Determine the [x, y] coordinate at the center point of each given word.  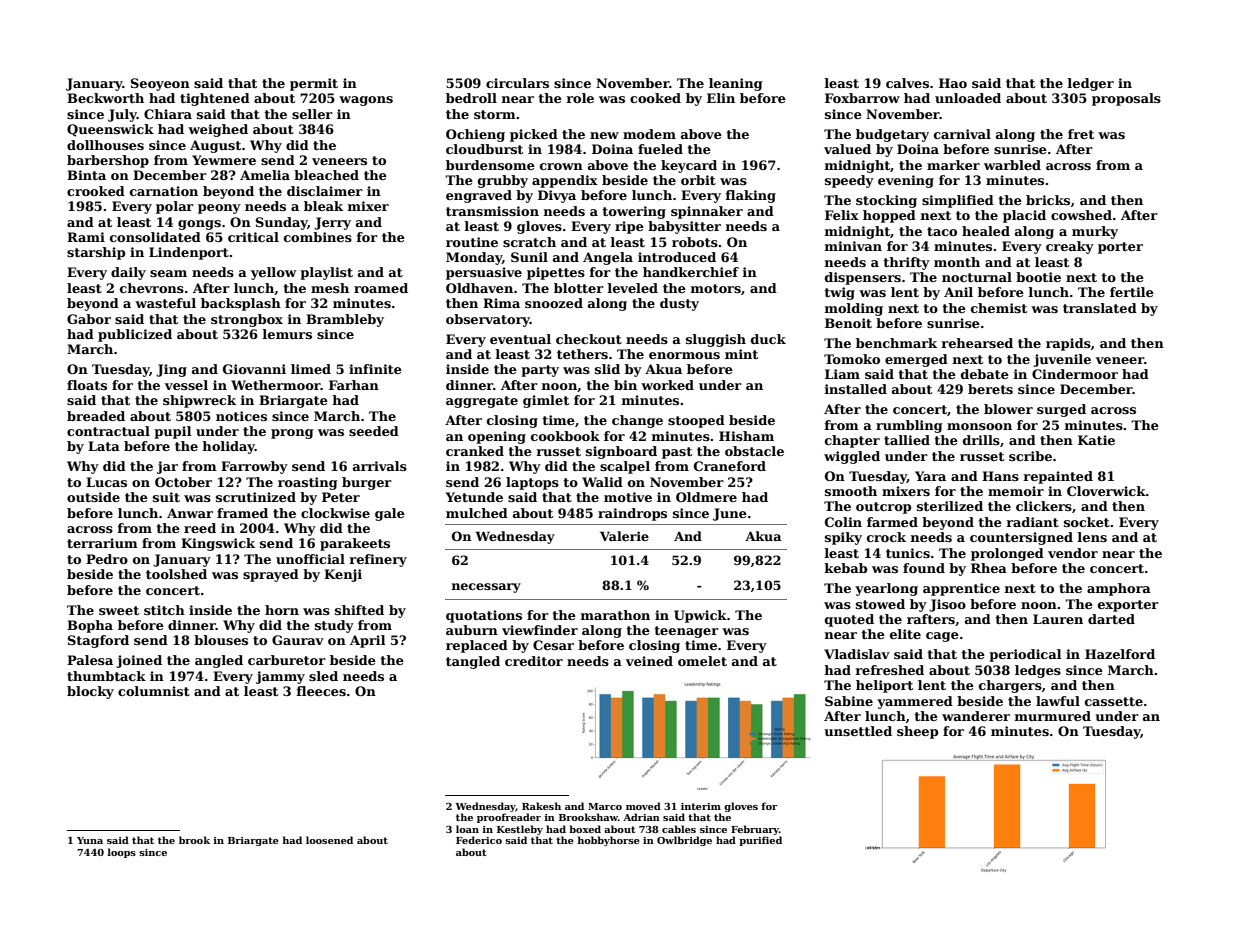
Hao [953, 83]
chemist [999, 308]
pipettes [556, 273]
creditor [534, 661]
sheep [917, 732]
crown [561, 166]
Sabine [849, 701]
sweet [119, 610]
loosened [329, 840]
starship [96, 253]
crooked [96, 191]
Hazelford [1120, 654]
